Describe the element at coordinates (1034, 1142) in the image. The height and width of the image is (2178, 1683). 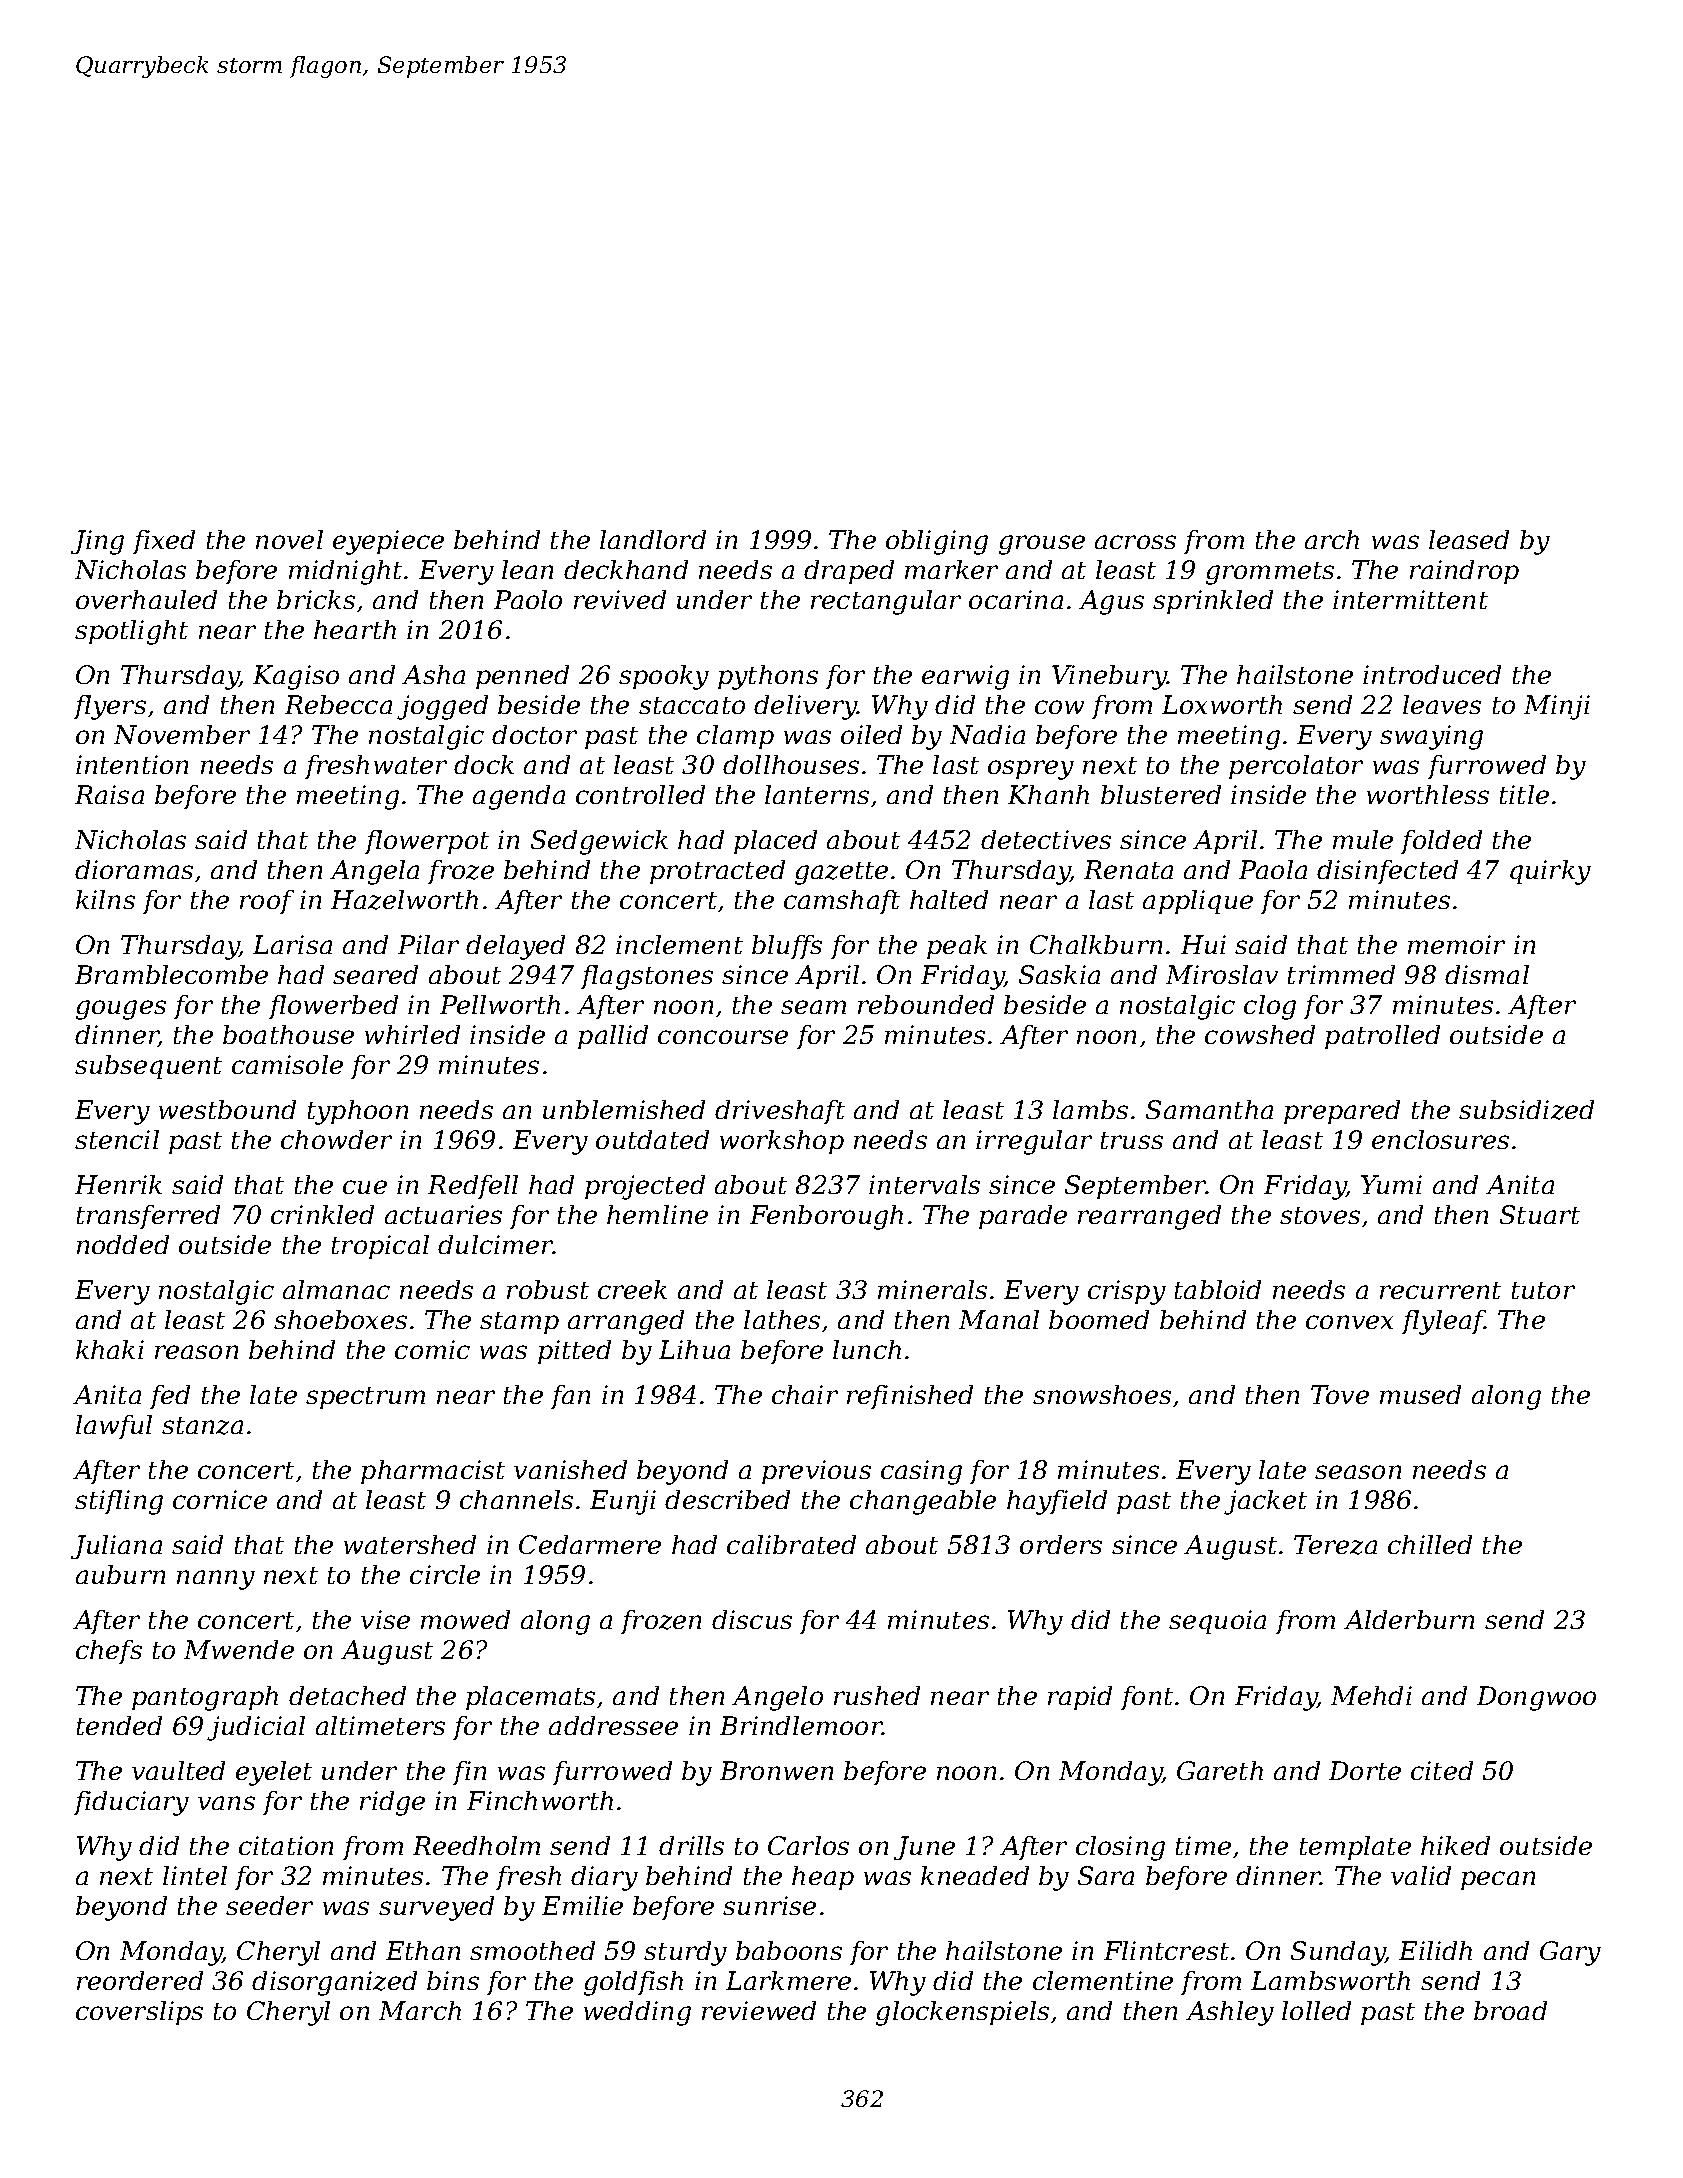
I see `irregular` at that location.
